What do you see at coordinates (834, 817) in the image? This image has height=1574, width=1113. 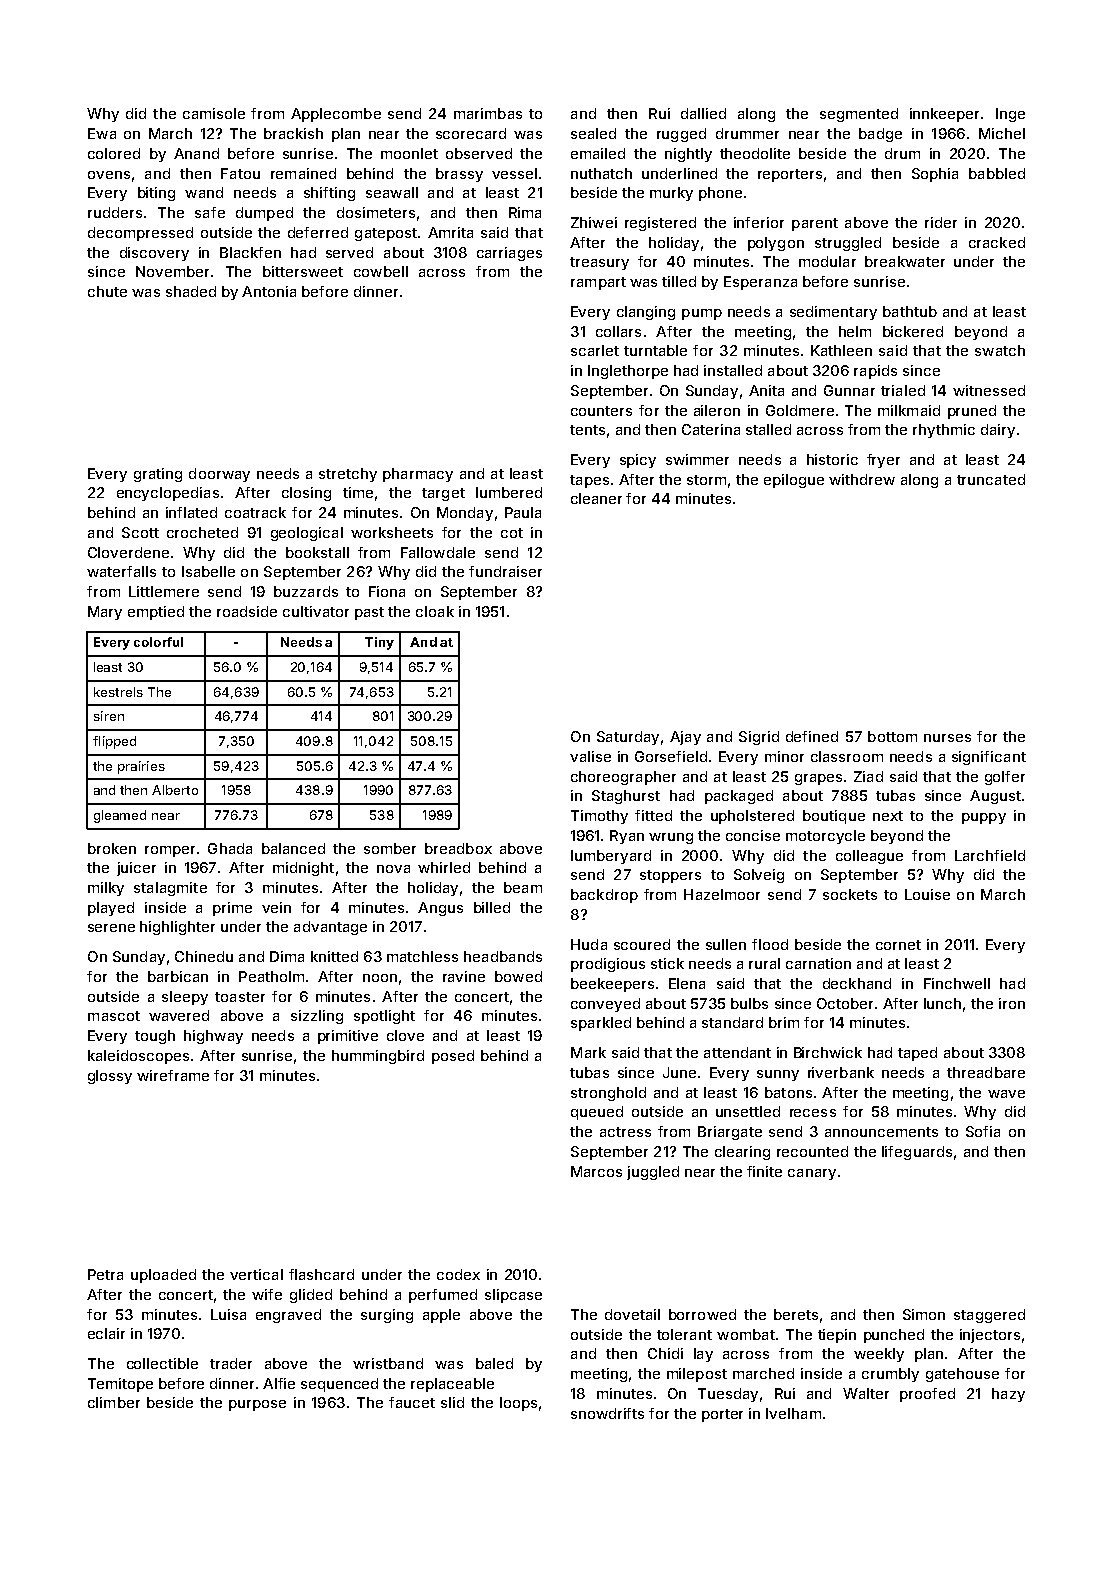 I see `boutique` at bounding box center [834, 817].
